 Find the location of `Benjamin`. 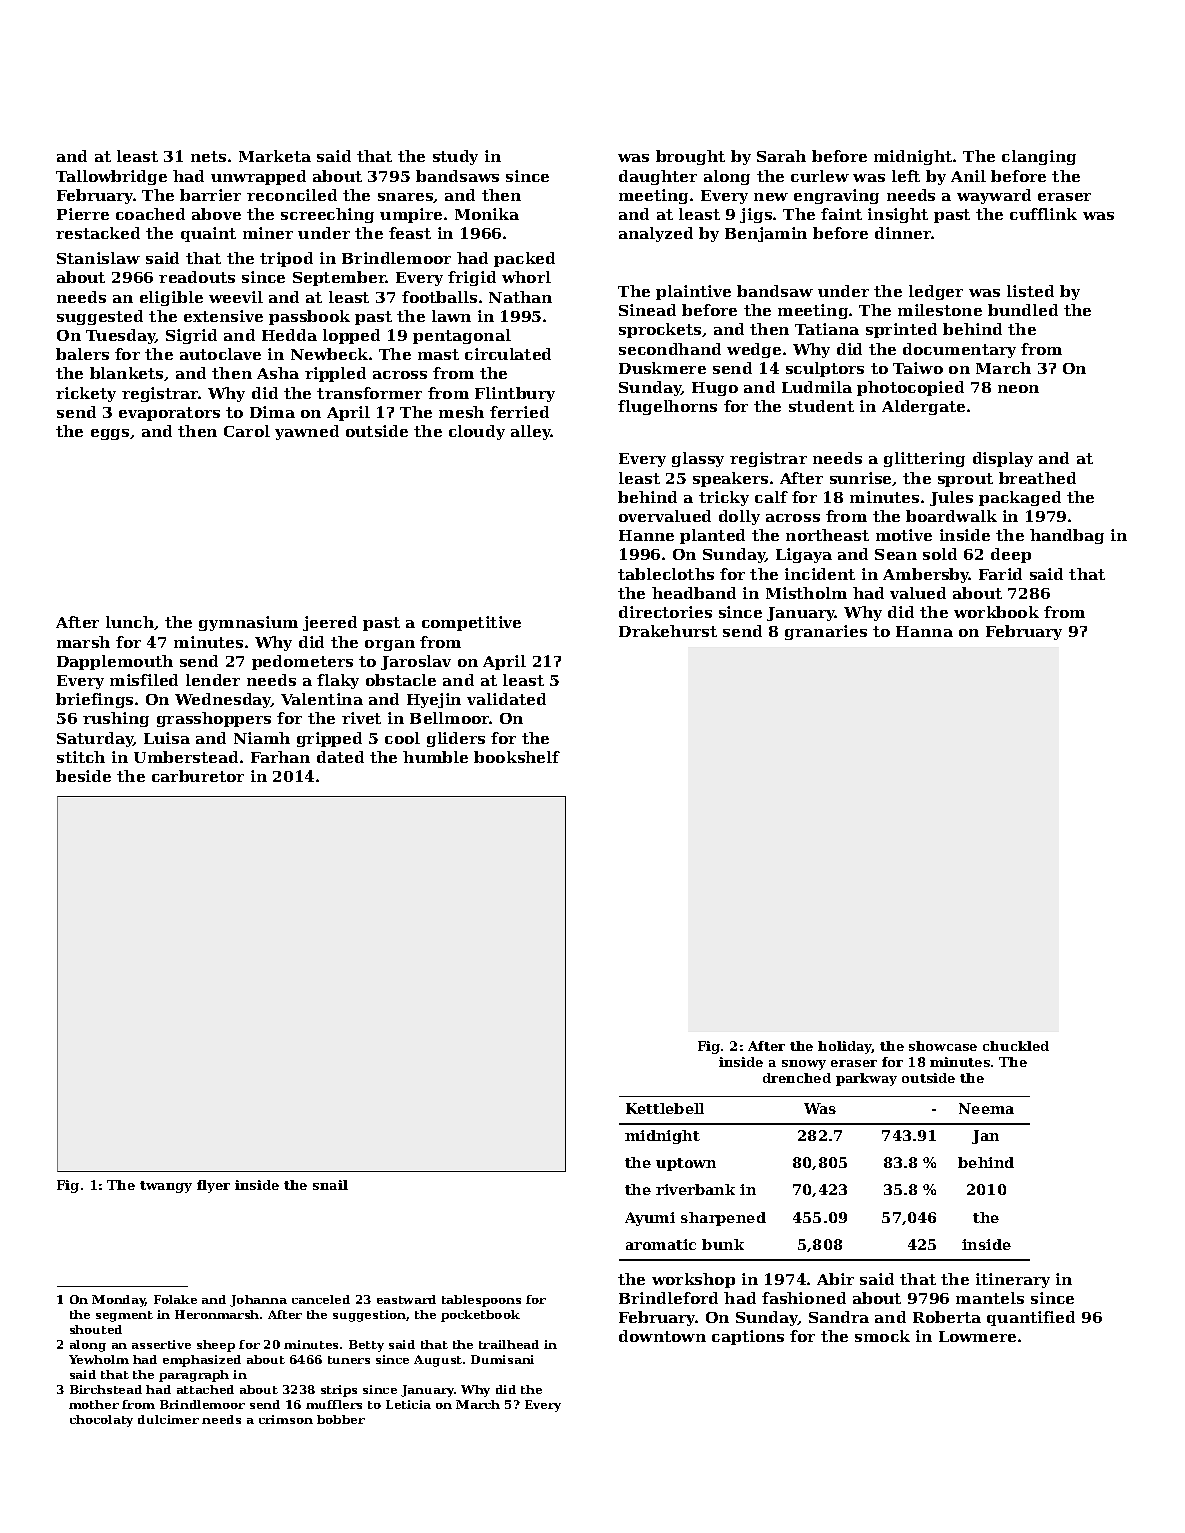

Benjamin is located at coordinates (766, 234).
